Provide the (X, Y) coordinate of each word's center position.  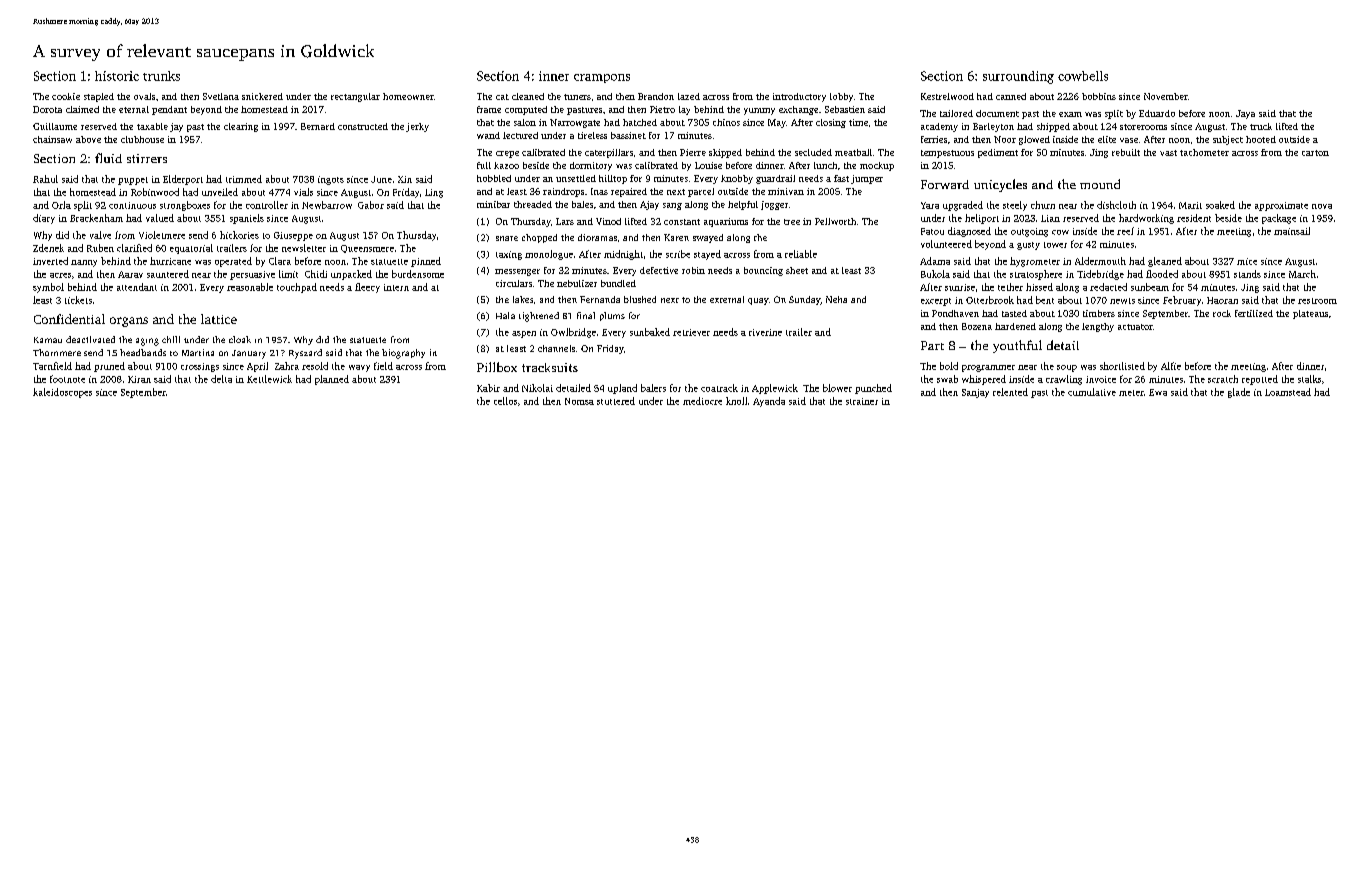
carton (1315, 153)
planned (332, 380)
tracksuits (550, 367)
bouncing (763, 271)
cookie (66, 96)
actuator (1135, 327)
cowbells (1083, 76)
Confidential (69, 319)
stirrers (147, 158)
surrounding (1018, 77)
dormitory (591, 166)
